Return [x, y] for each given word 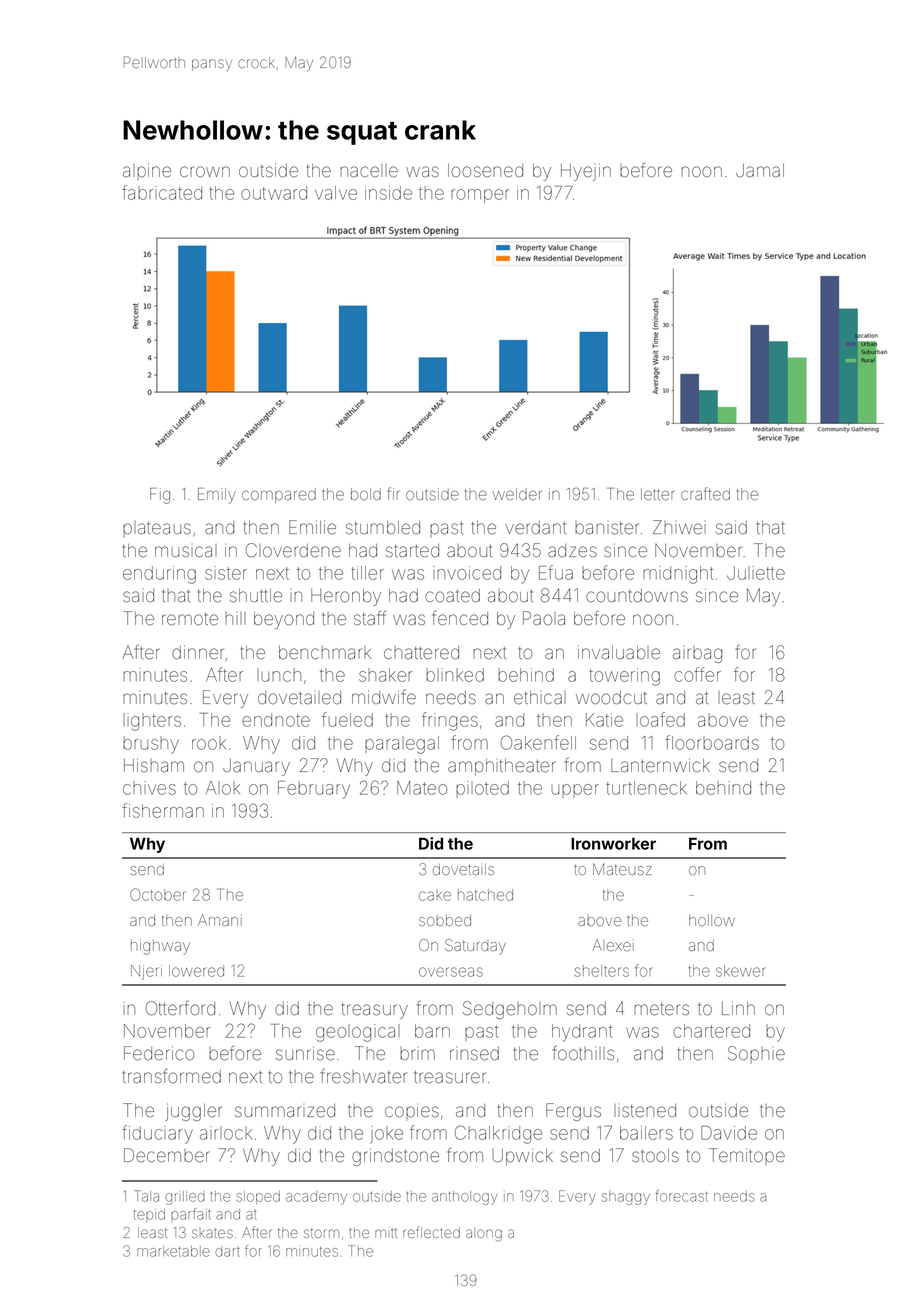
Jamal [760, 170]
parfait [191, 1214]
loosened [485, 170]
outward [274, 193]
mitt [386, 1233]
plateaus [157, 529]
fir [393, 493]
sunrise [305, 1053]
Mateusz [622, 869]
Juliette [756, 573]
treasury [375, 1011]
